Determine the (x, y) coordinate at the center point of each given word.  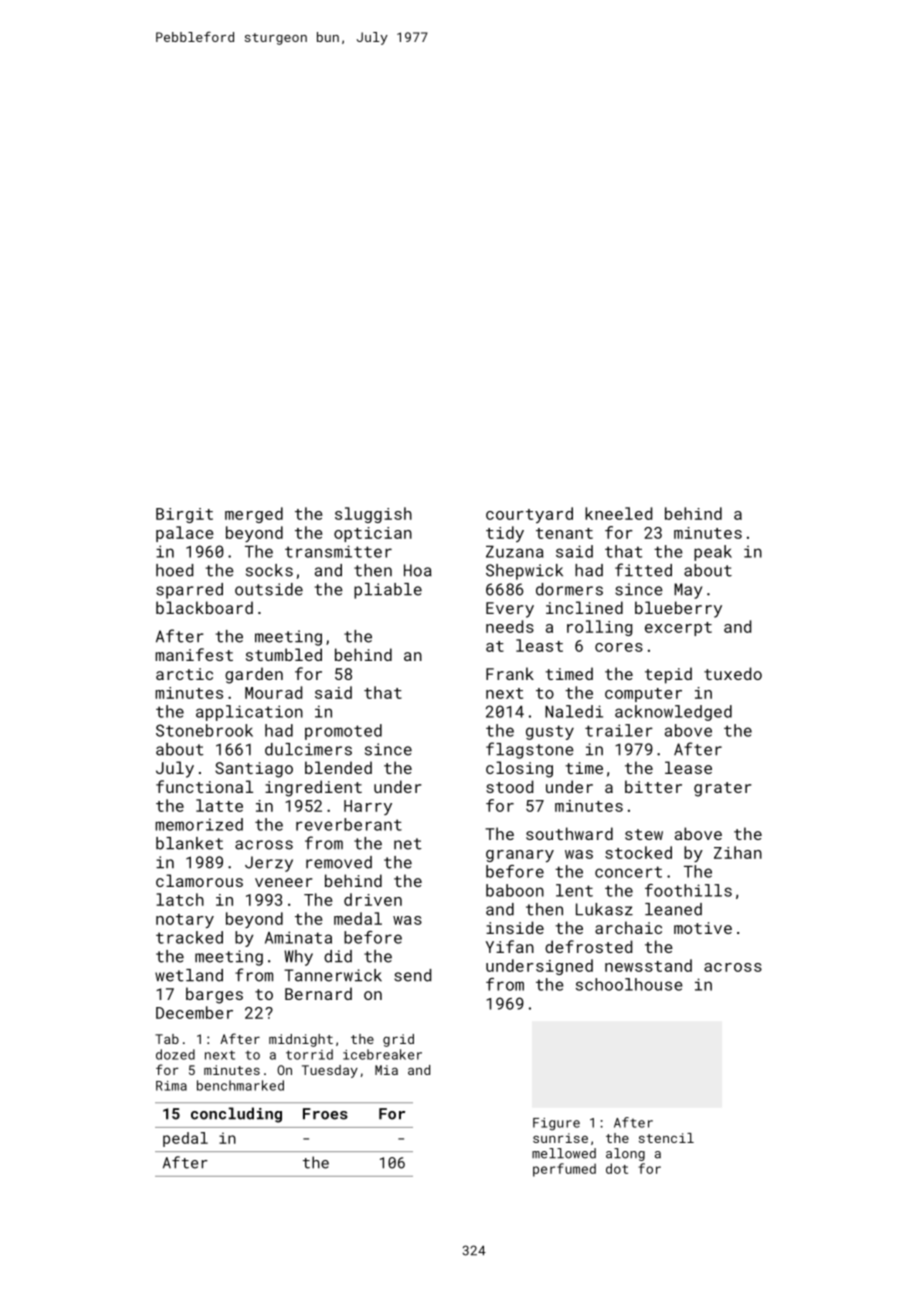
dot (617, 1168)
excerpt (678, 629)
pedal (185, 1139)
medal (358, 918)
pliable (388, 591)
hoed (174, 570)
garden (254, 675)
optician (373, 534)
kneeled (618, 513)
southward (569, 833)
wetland (189, 975)
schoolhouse (629, 984)
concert (628, 872)
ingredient (313, 788)
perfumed (564, 1170)
